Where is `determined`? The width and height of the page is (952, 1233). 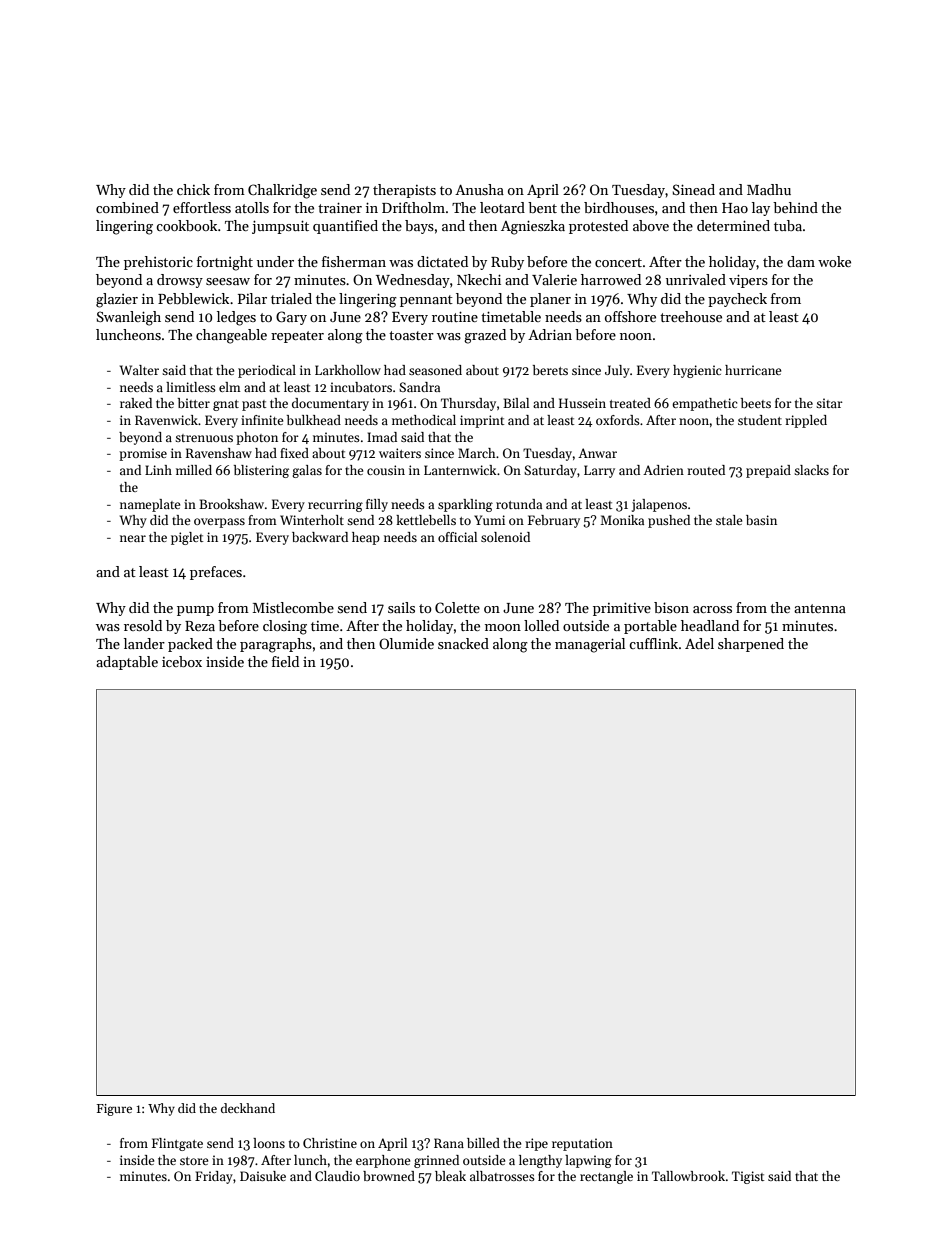
determined is located at coordinates (733, 225).
